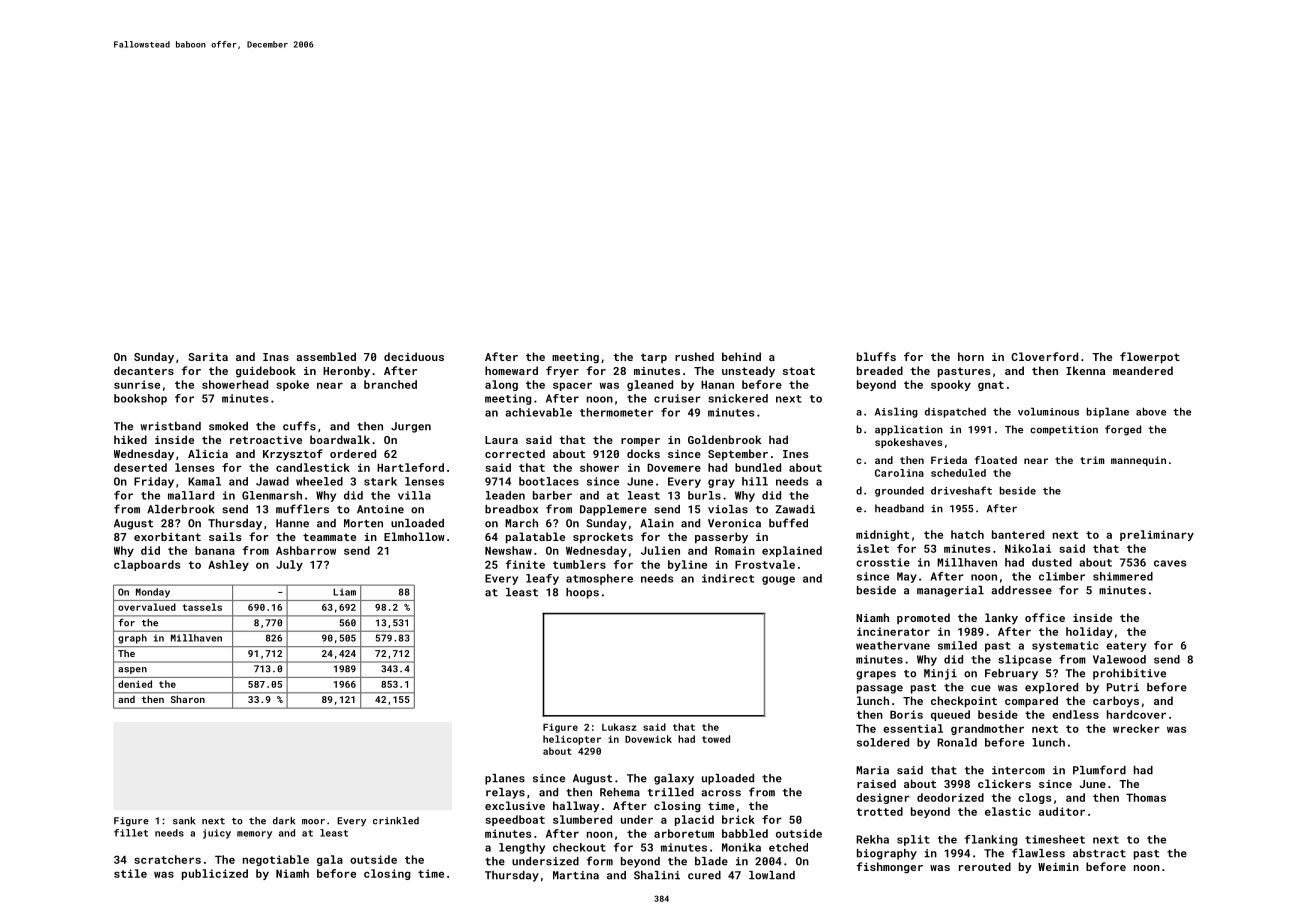  I want to click on Weimin, so click(1058, 867).
